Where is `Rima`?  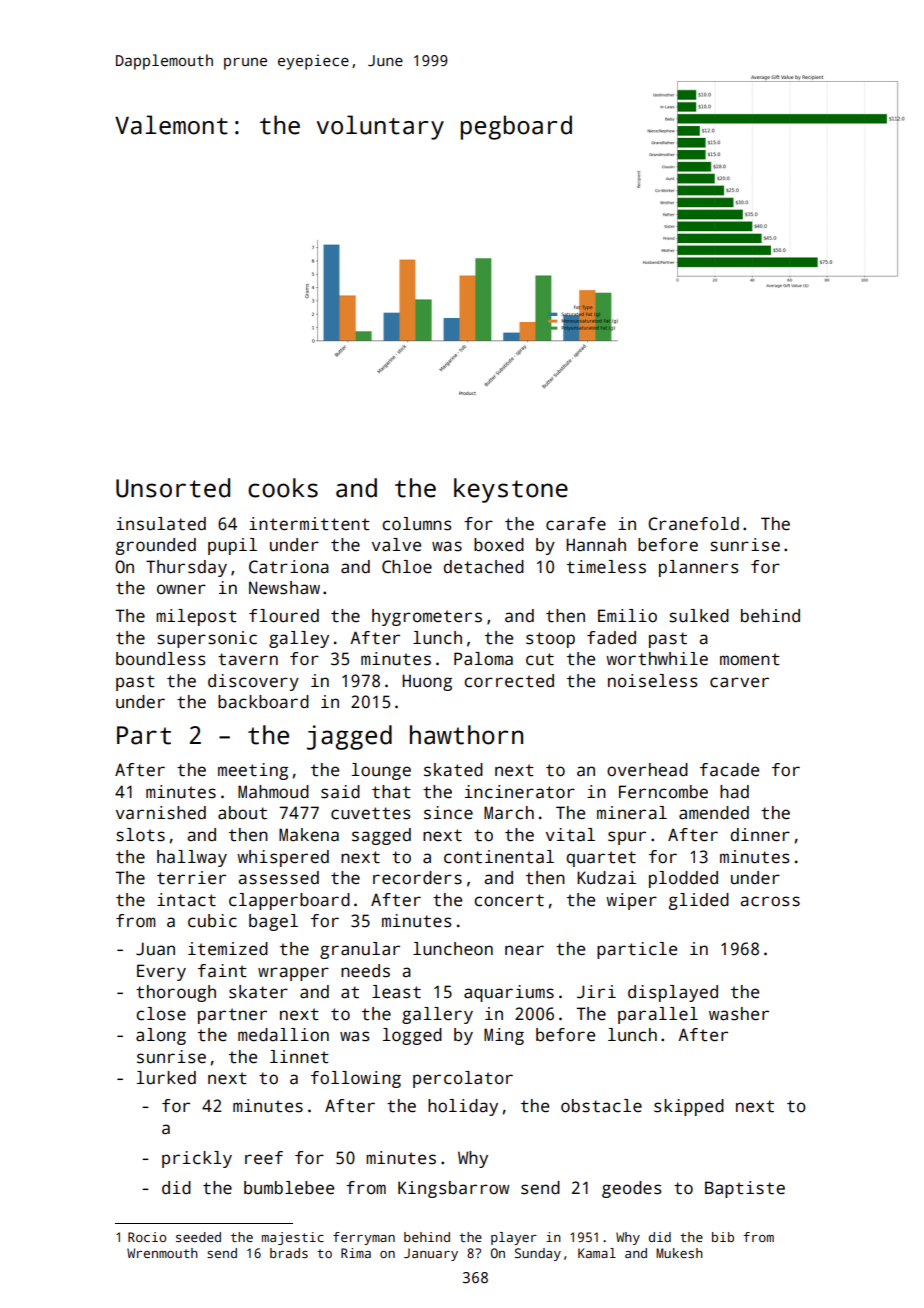 Rima is located at coordinates (356, 1253).
